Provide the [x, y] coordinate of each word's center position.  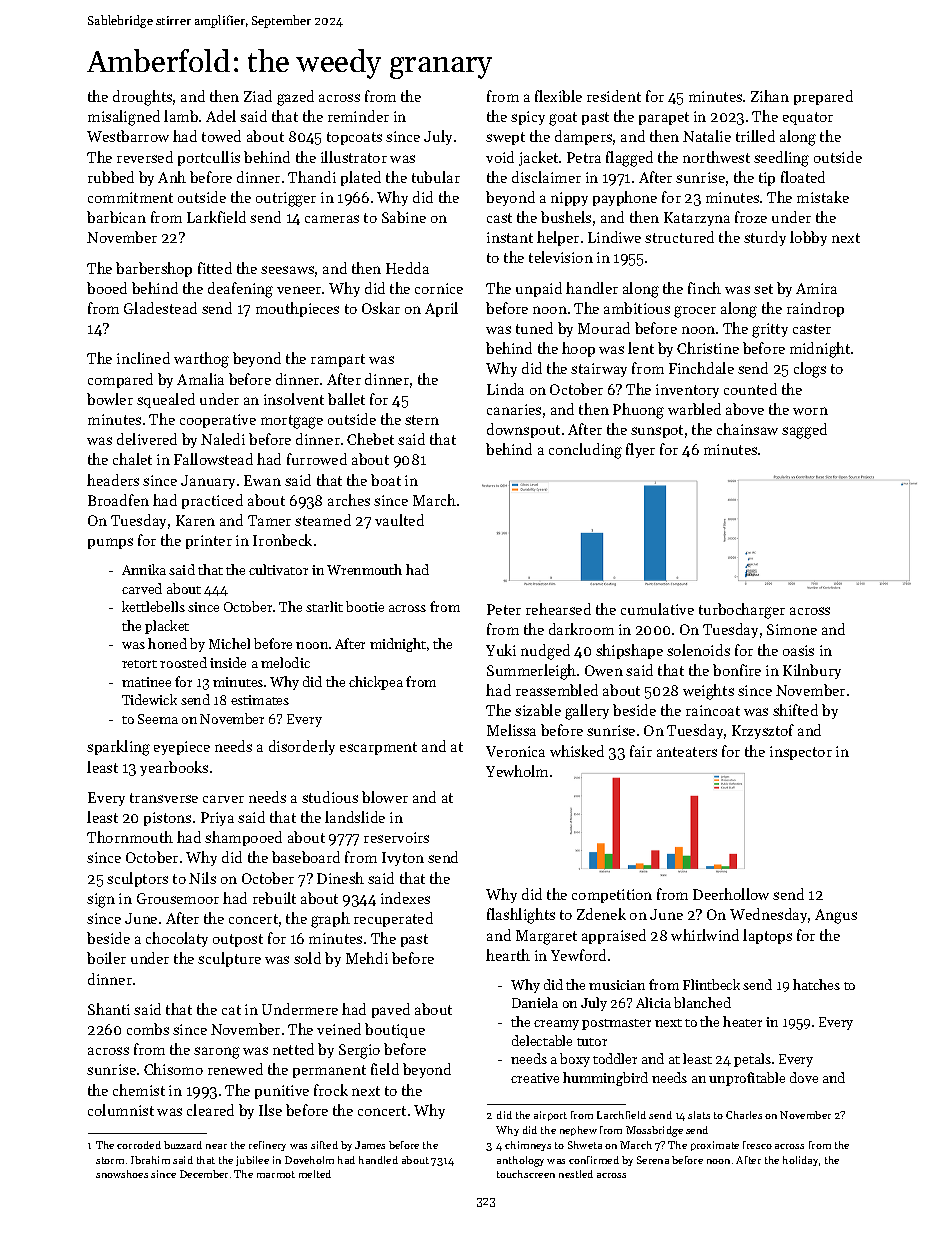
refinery [267, 1146]
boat [386, 480]
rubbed [111, 177]
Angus [836, 916]
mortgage [292, 422]
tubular [436, 177]
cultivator [278, 569]
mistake [823, 197]
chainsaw [747, 429]
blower [385, 797]
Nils [202, 878]
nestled [576, 1174]
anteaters [687, 752]
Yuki [501, 650]
